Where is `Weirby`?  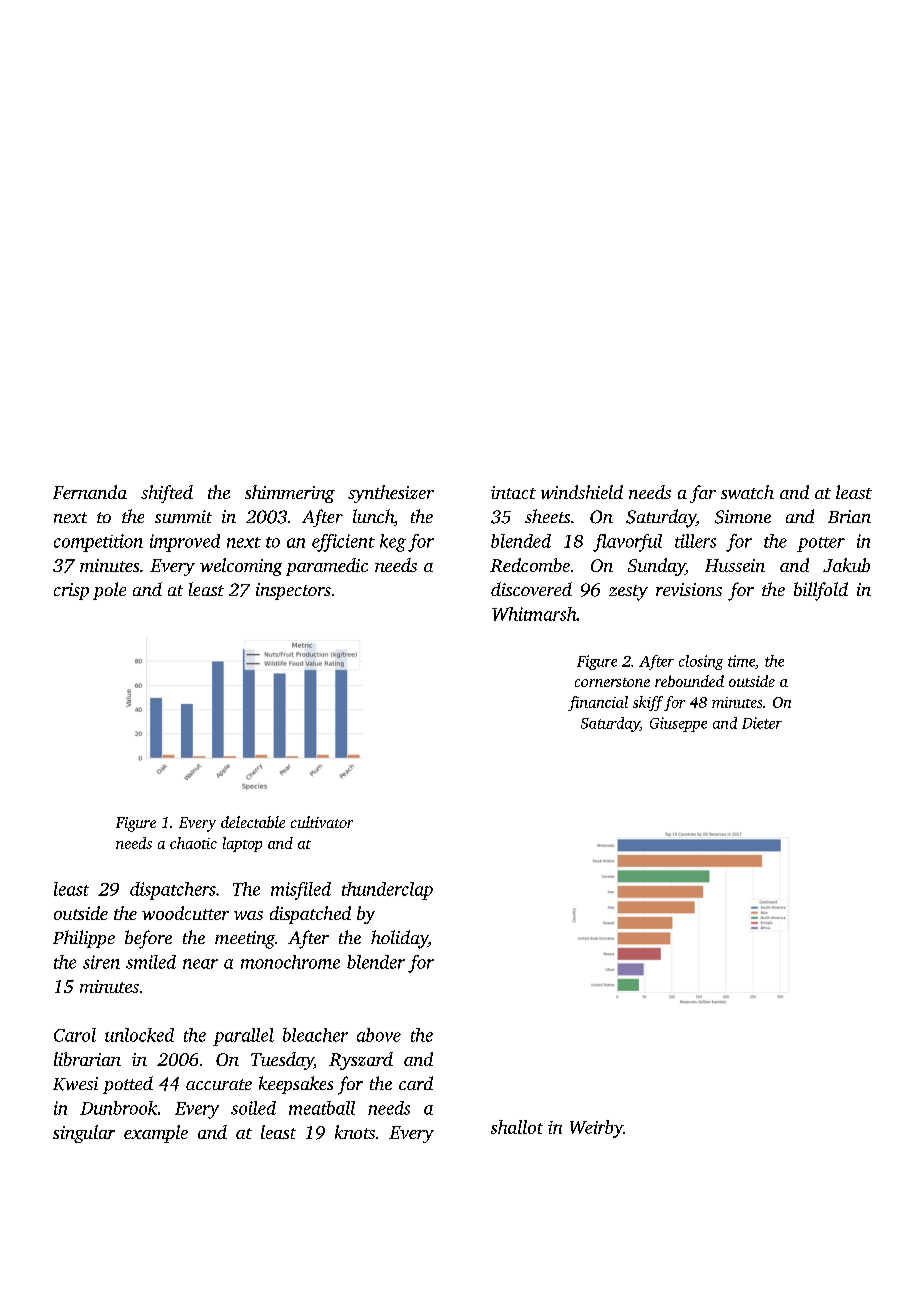
Weirby is located at coordinates (596, 1129).
